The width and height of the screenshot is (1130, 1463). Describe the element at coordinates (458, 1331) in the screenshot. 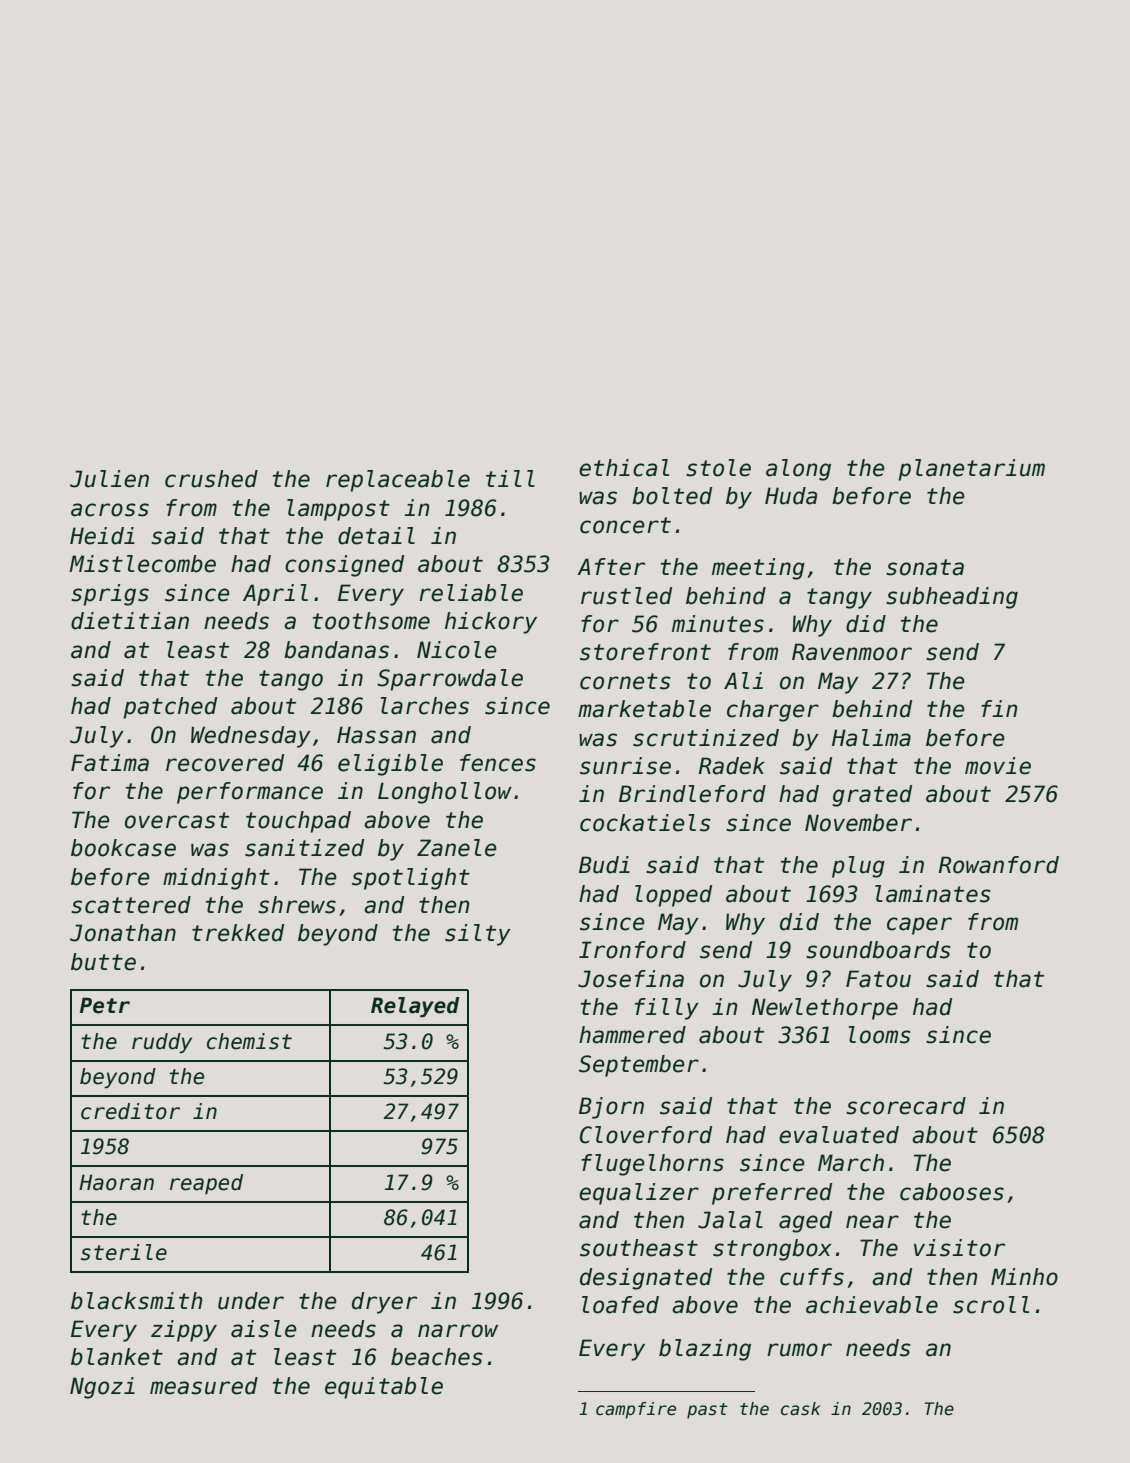

I see `narrow` at that location.
